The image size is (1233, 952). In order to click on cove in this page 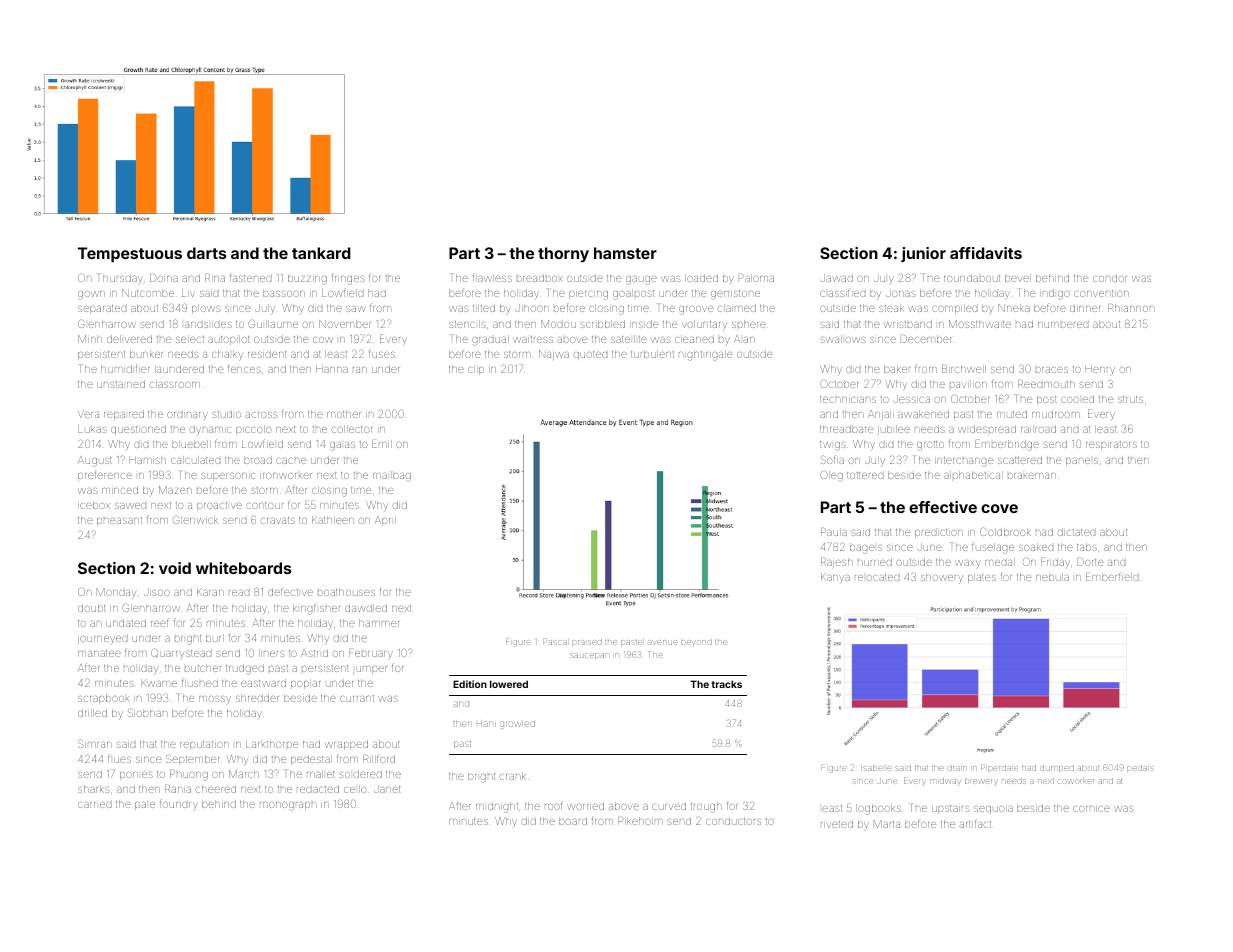, I will do `click(999, 508)`.
